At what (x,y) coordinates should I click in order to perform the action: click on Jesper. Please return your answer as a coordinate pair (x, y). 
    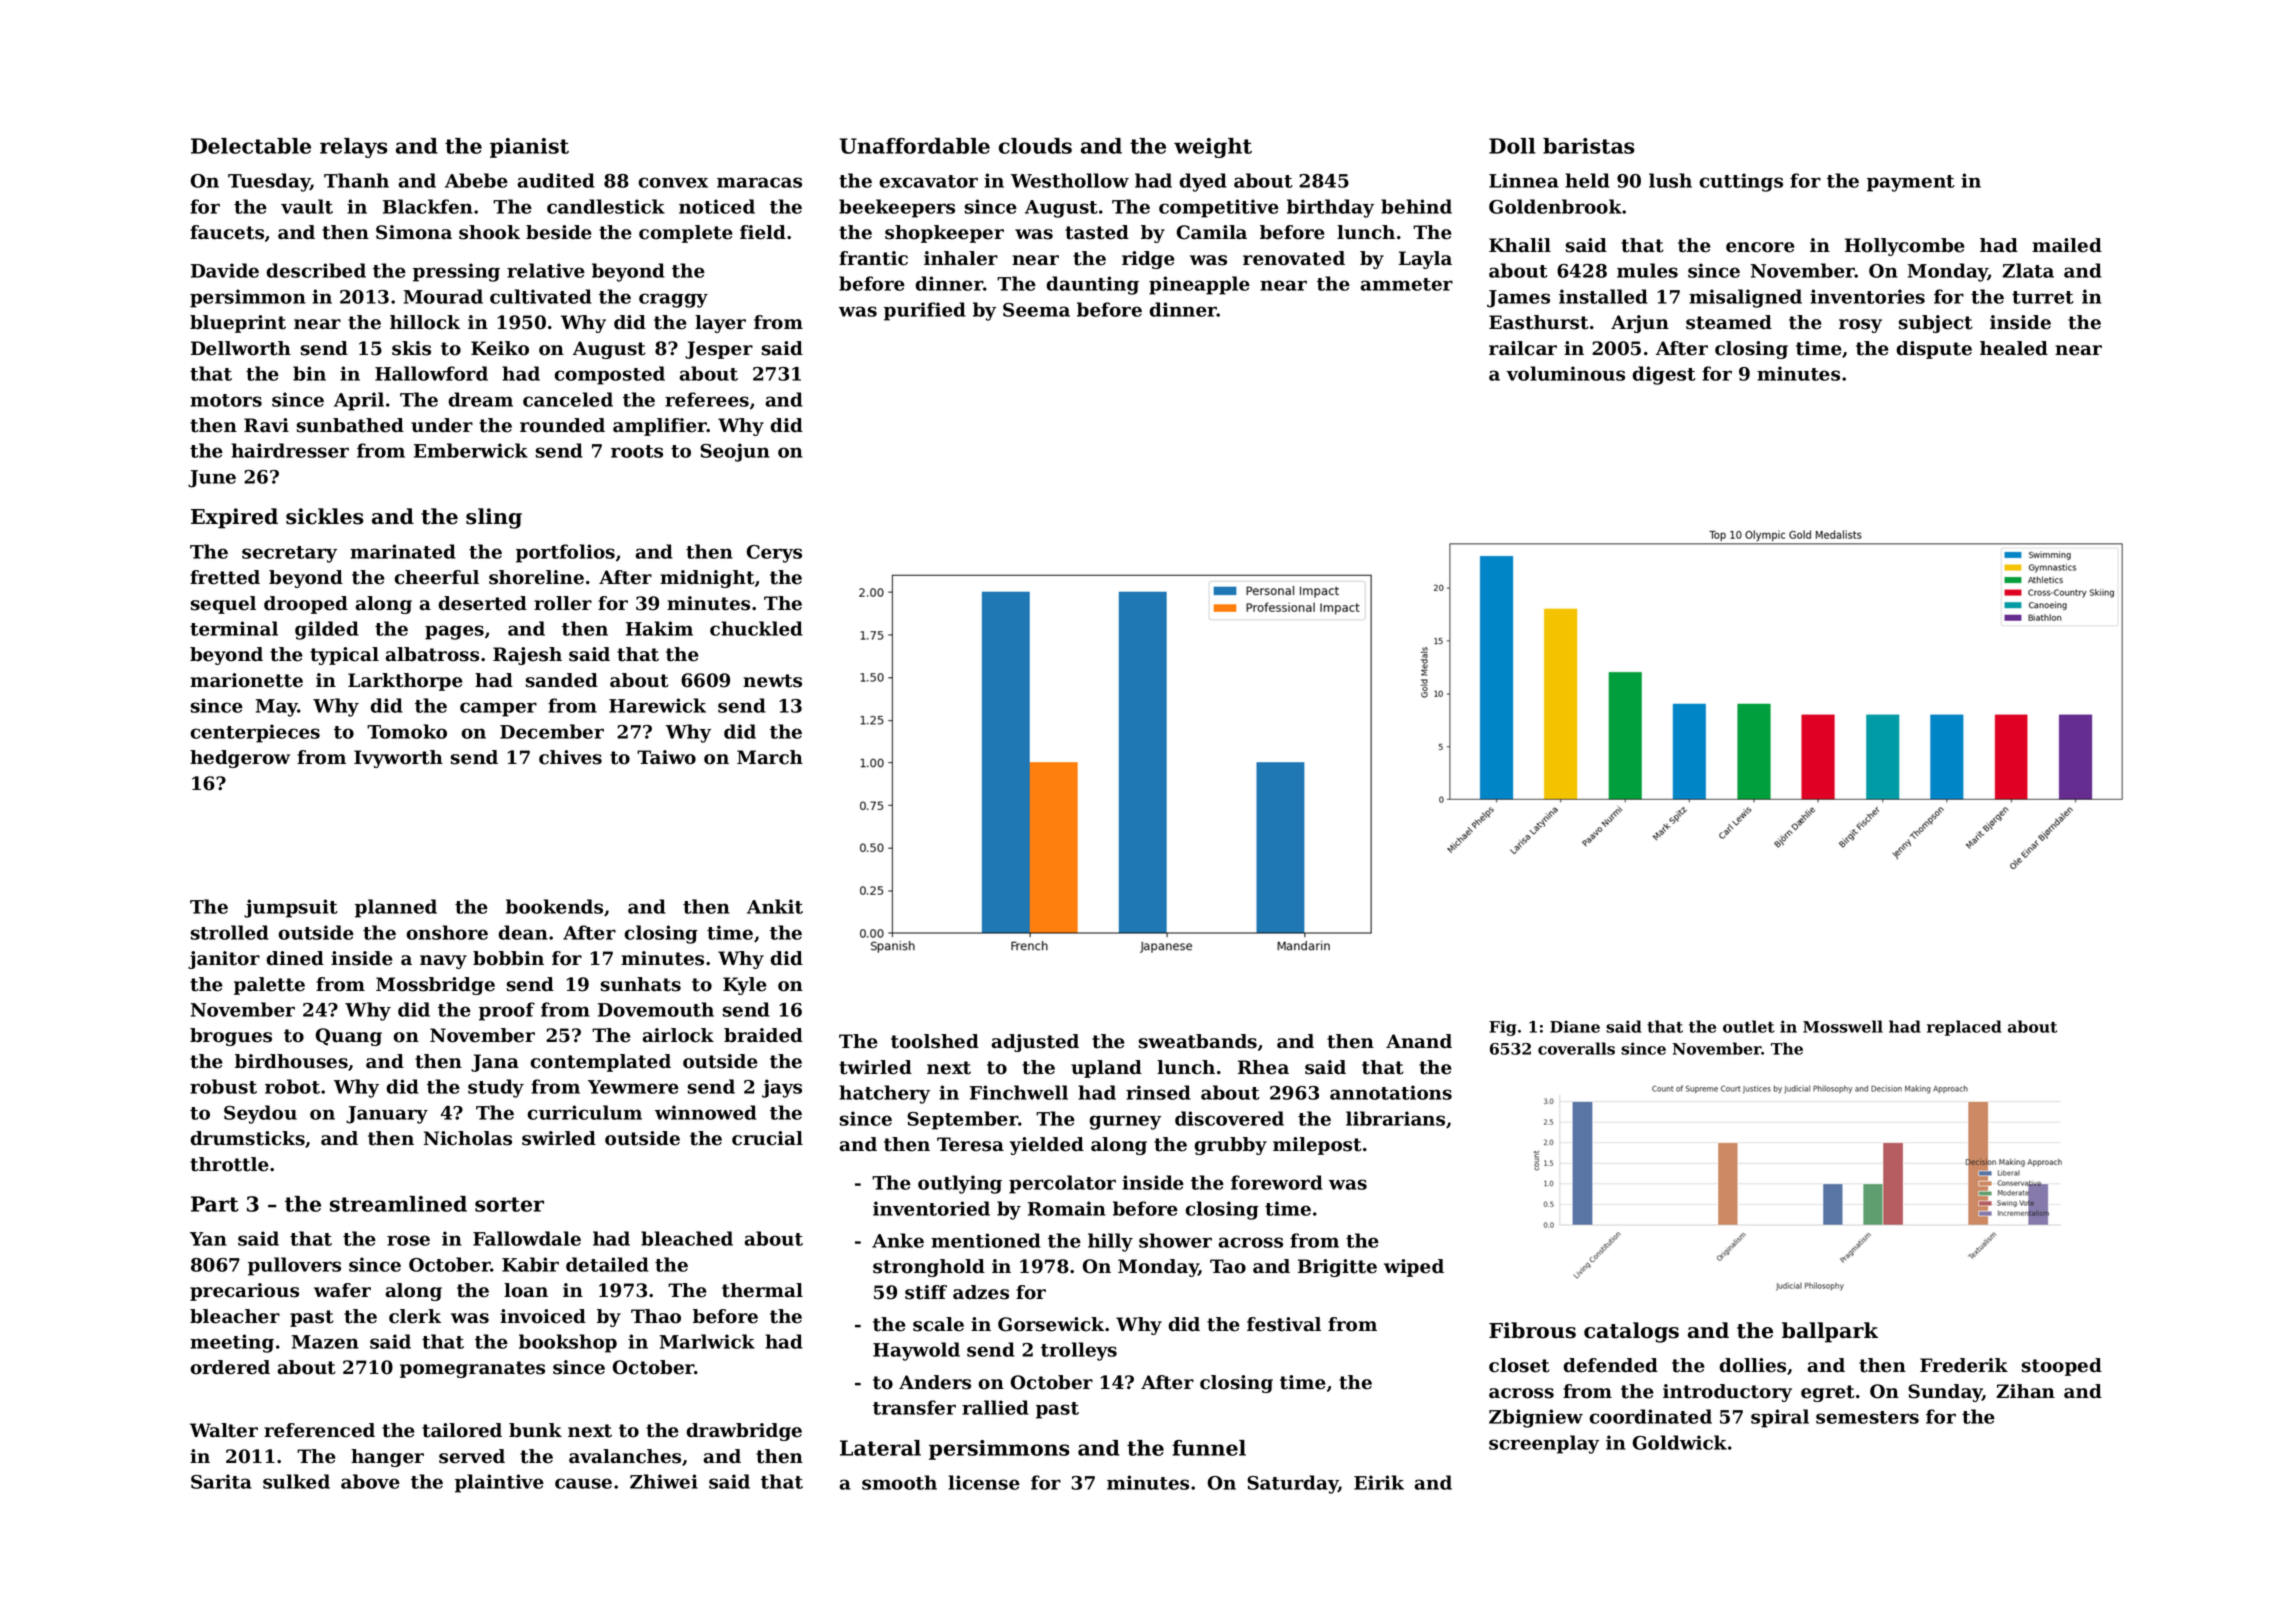
    Looking at the image, I should click on (719, 350).
